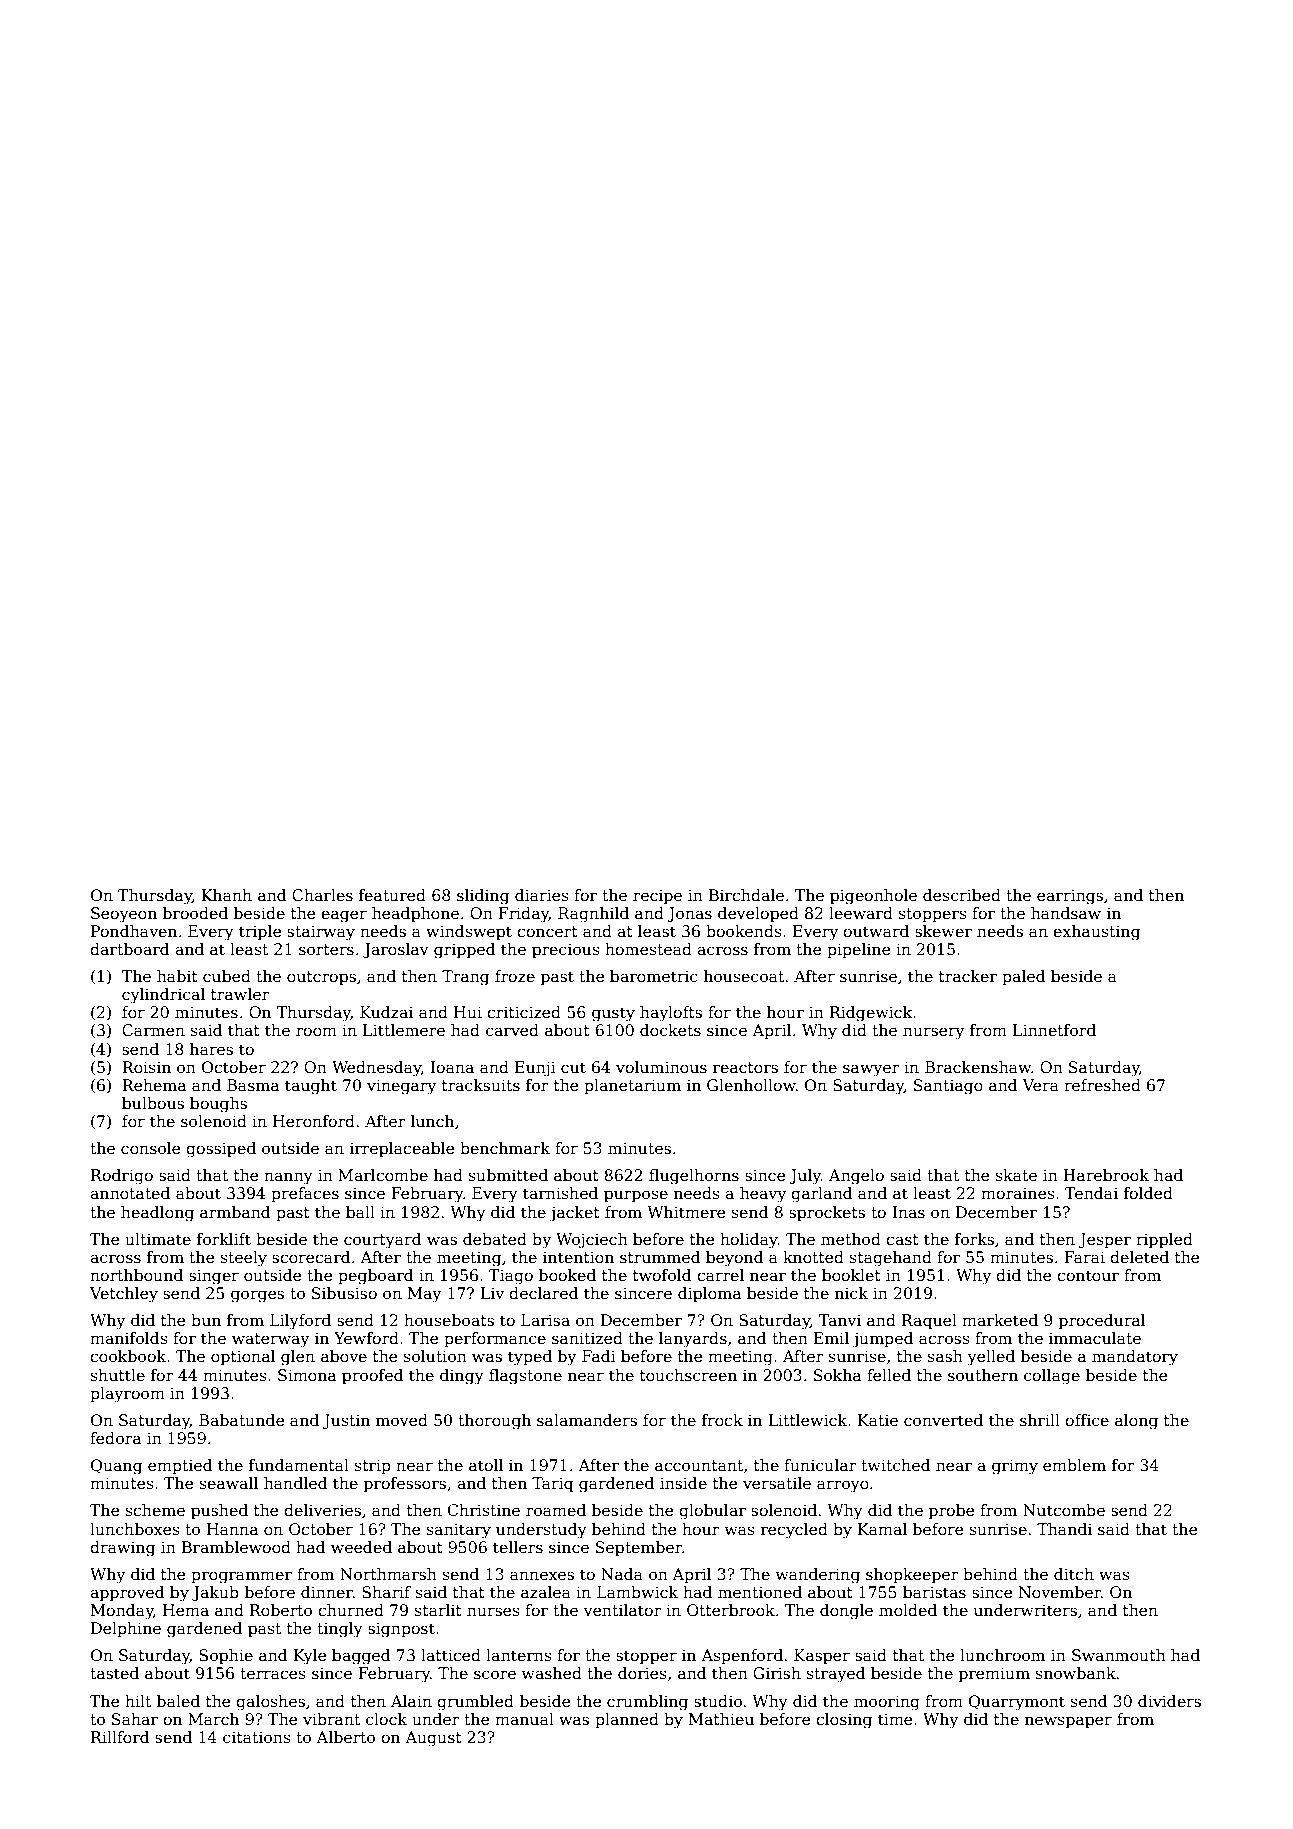 The width and height of the screenshot is (1293, 1829). Describe the element at coordinates (114, 1673) in the screenshot. I see `tasted` at that location.
